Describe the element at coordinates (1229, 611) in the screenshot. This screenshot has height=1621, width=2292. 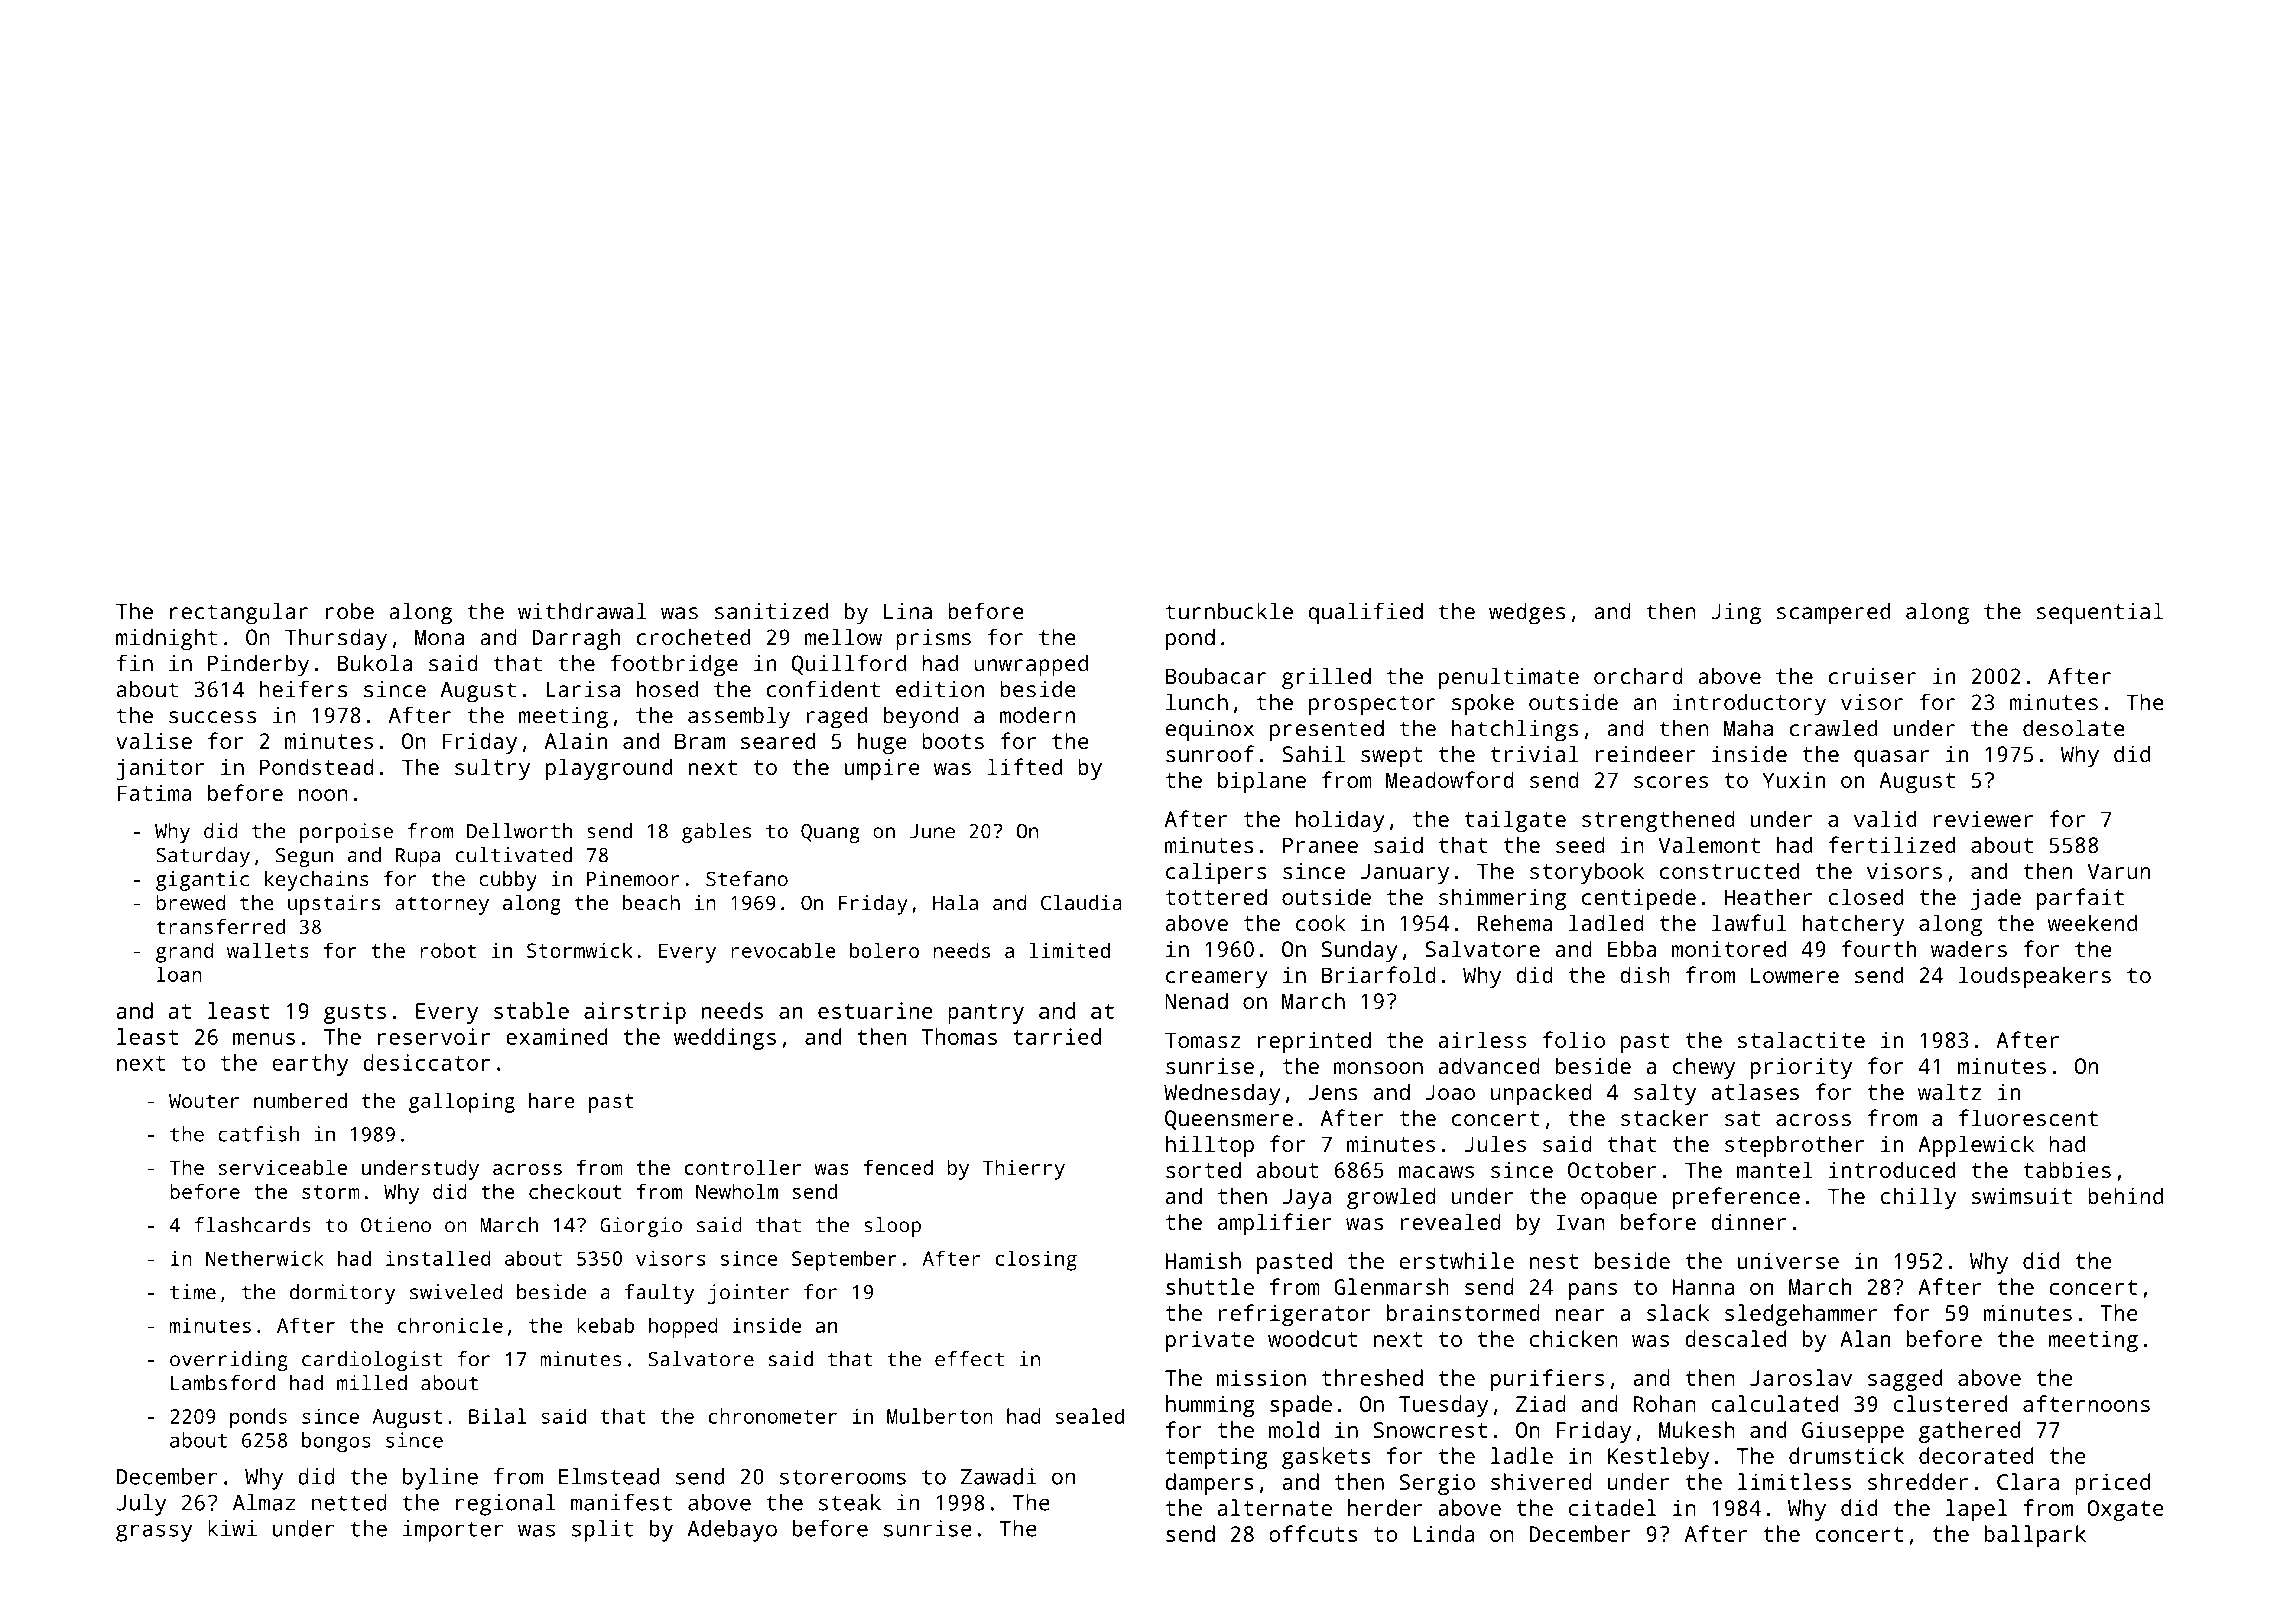
I see `turnbuckle` at that location.
